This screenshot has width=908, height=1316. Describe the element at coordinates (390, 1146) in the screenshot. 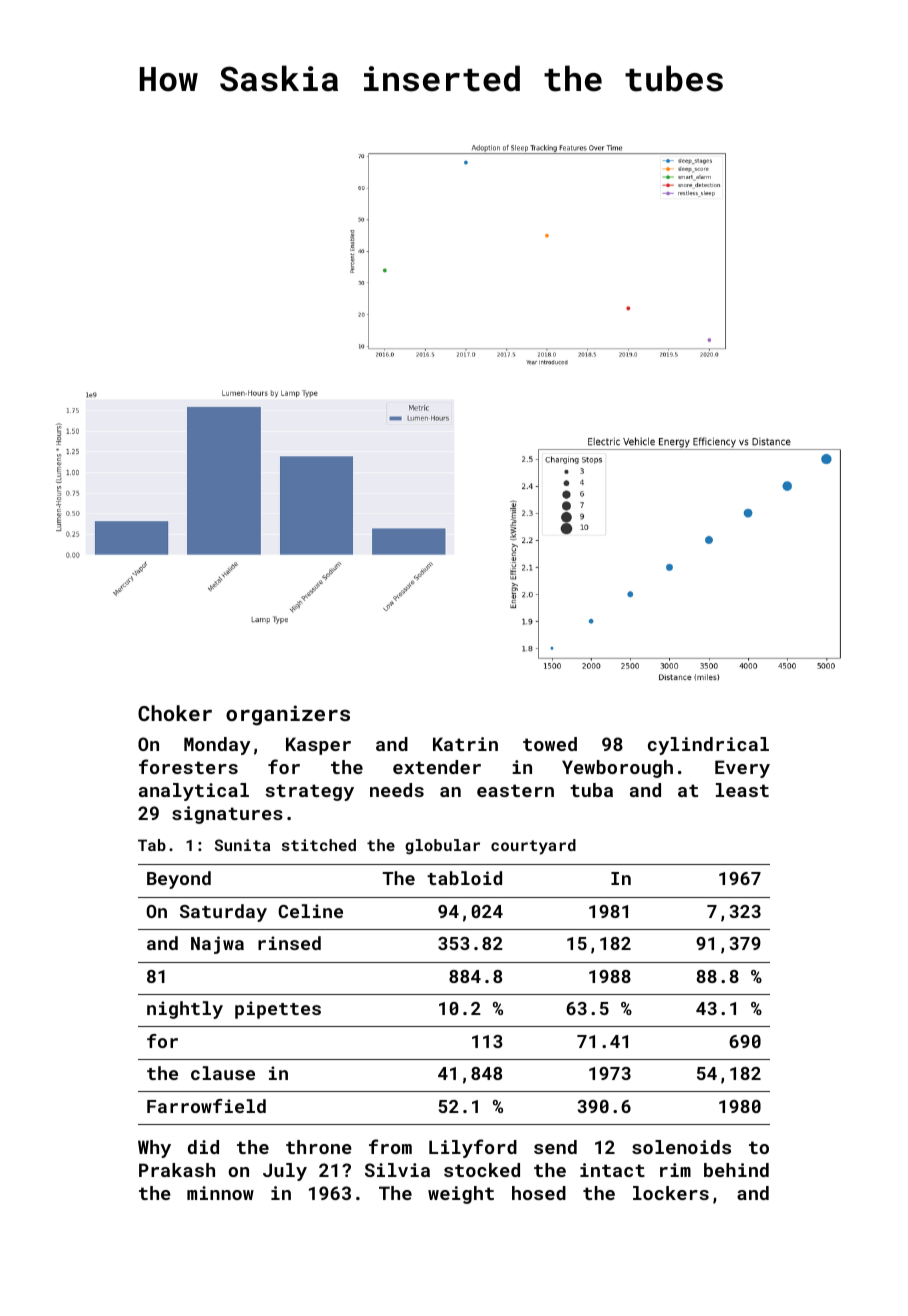

I see `from` at that location.
